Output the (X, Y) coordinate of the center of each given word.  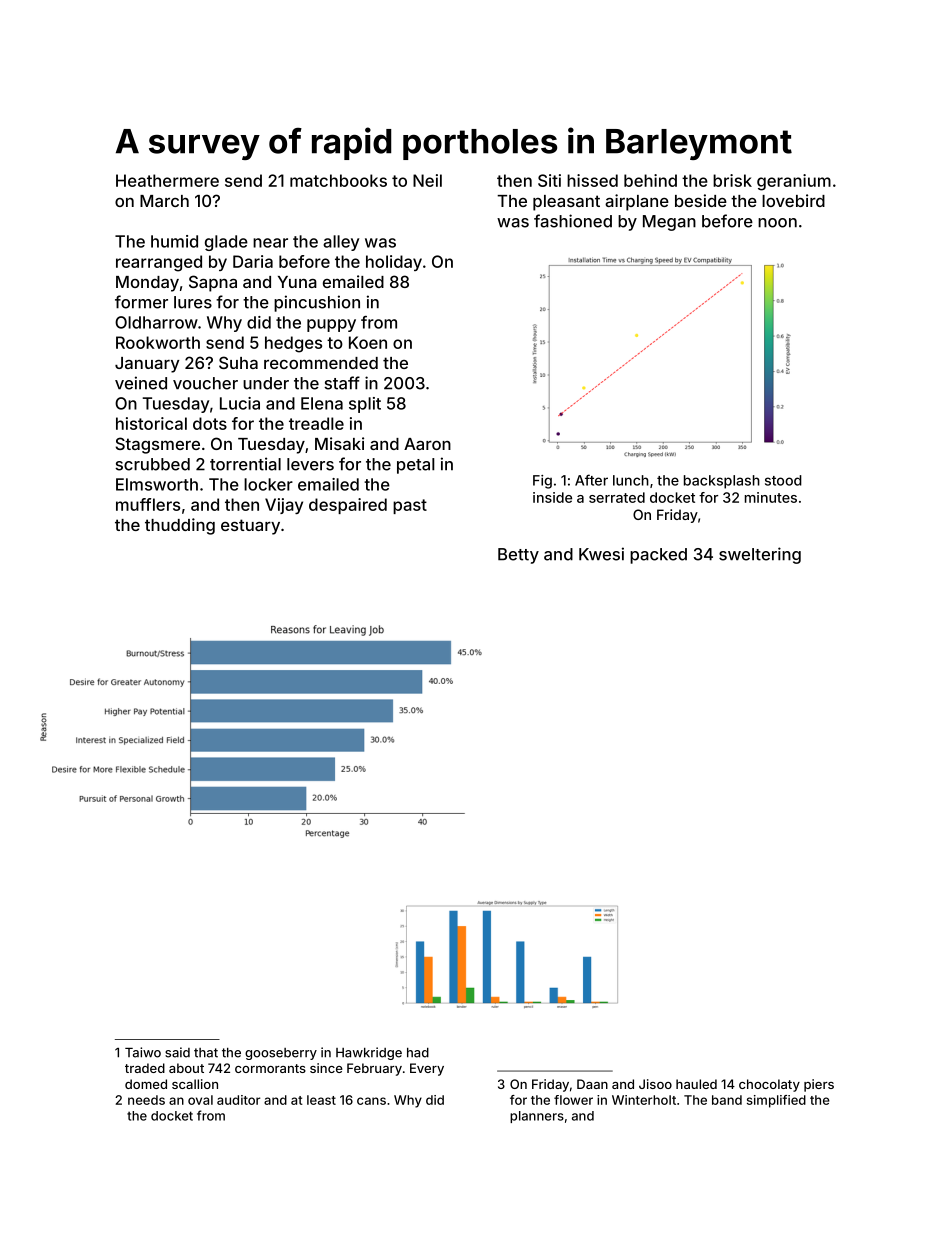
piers (819, 1085)
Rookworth (158, 342)
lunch (631, 480)
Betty (518, 556)
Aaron (427, 444)
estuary (250, 527)
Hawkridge (369, 1053)
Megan (669, 223)
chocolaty (769, 1085)
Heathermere (167, 180)
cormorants (270, 1068)
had (418, 1053)
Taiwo (143, 1052)
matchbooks (338, 180)
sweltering (760, 555)
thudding (180, 526)
